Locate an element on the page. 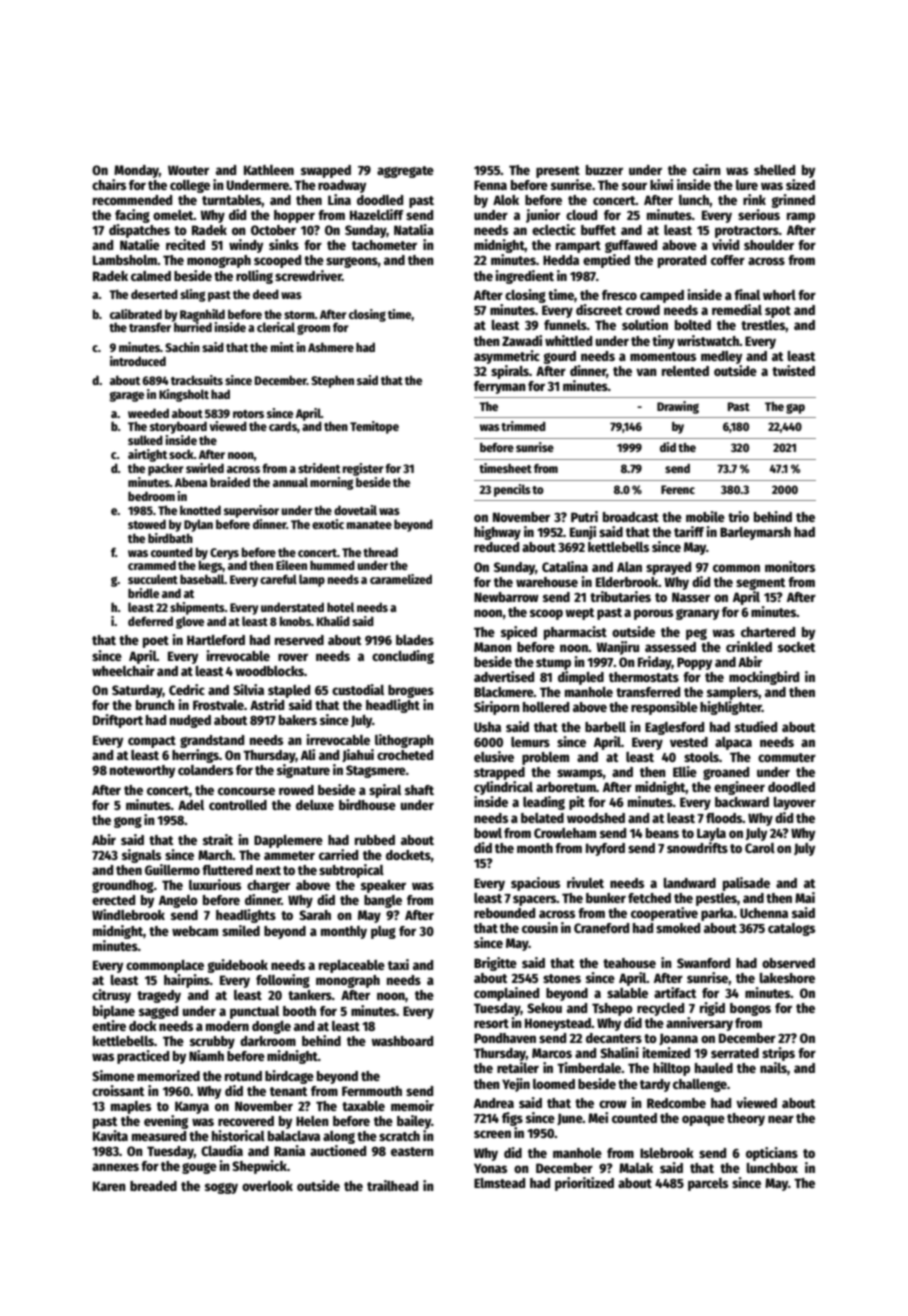  surgeons is located at coordinates (352, 262).
